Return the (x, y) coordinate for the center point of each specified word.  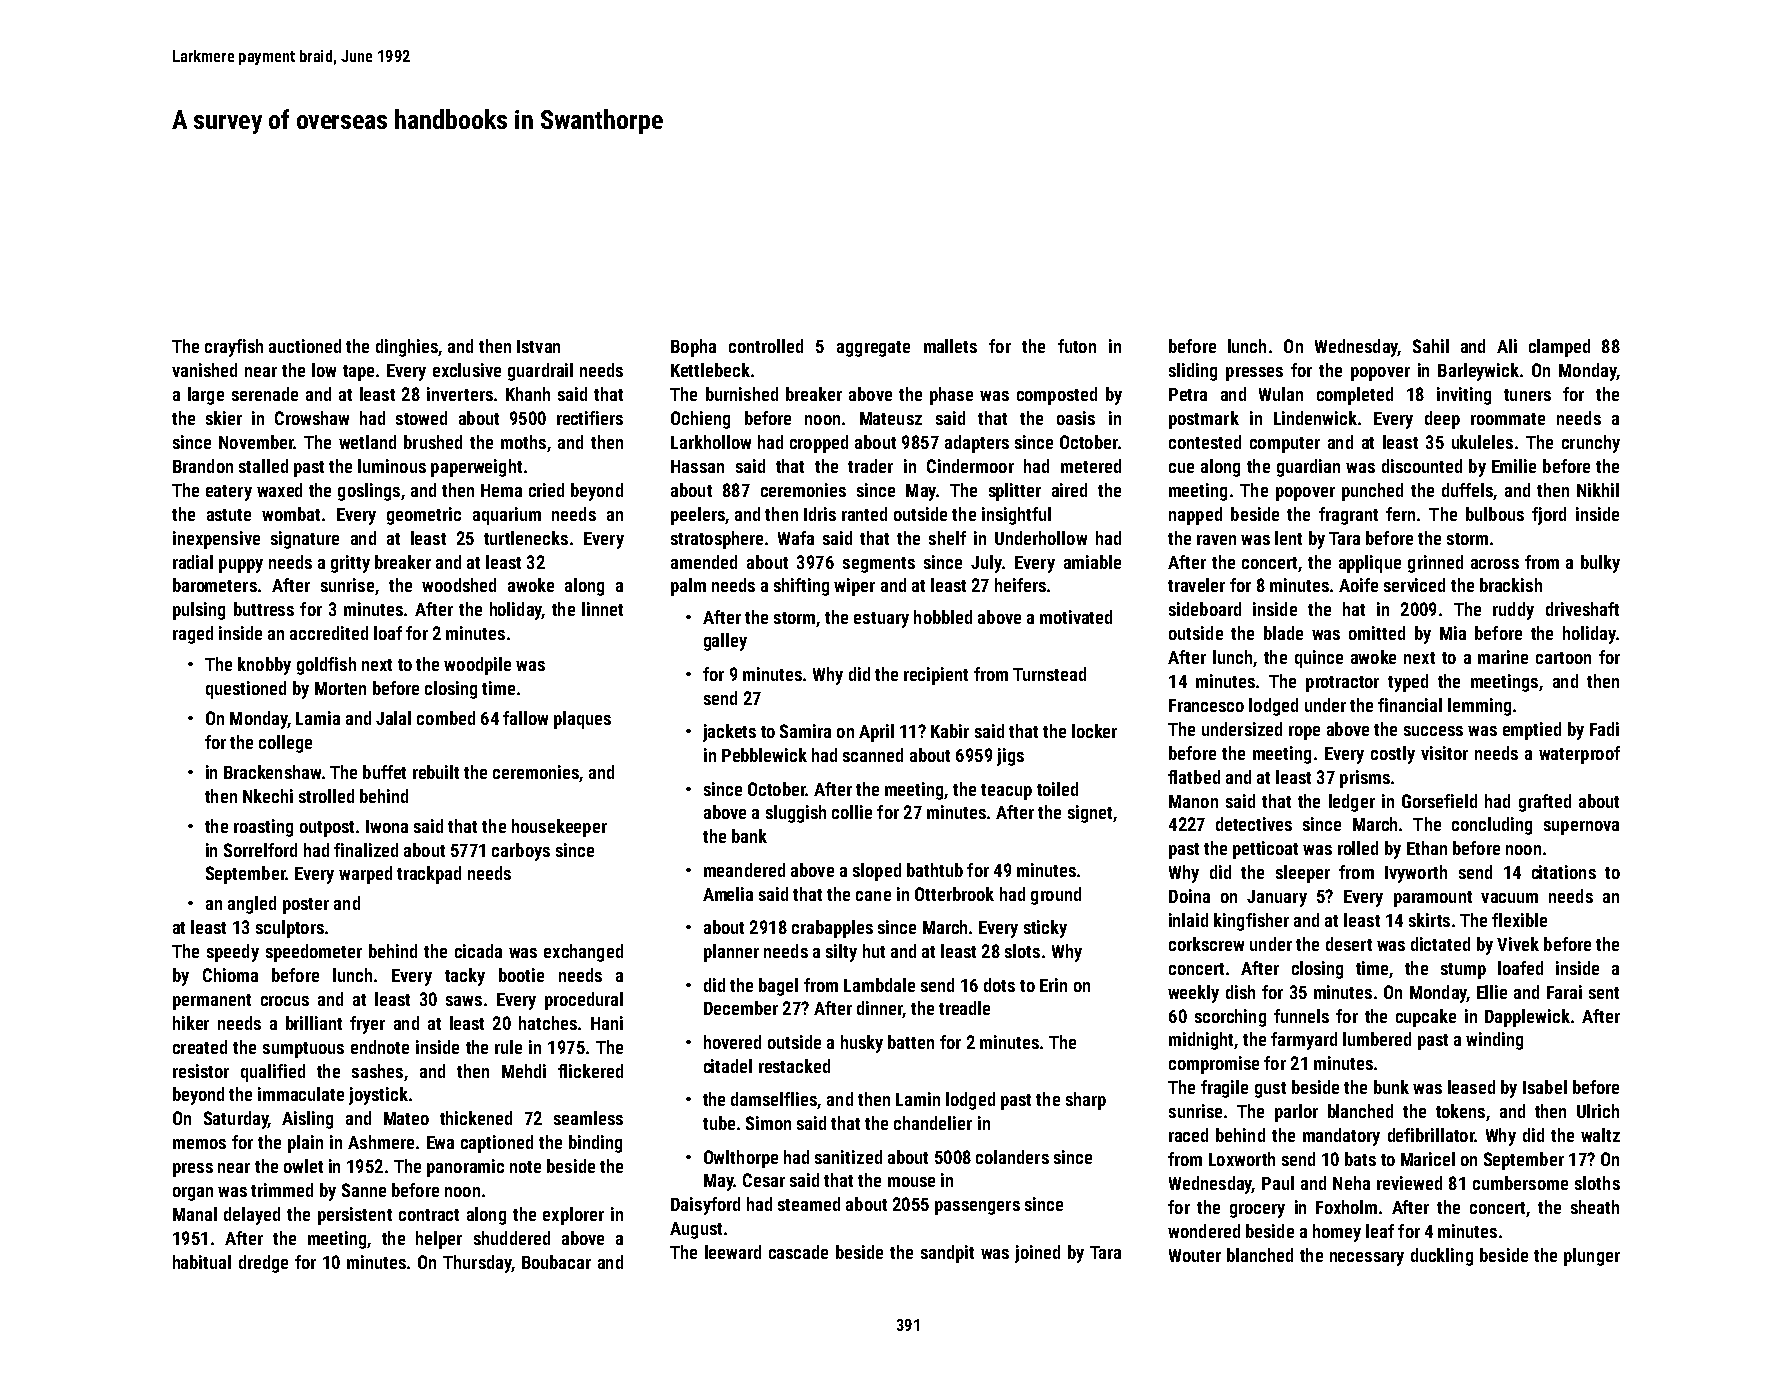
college (285, 744)
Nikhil (1598, 490)
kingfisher (1251, 922)
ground (1056, 896)
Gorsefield (1439, 801)
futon (1077, 346)
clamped (1559, 348)
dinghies (407, 348)
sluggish (796, 814)
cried (546, 490)
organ (193, 1194)
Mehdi (524, 1071)
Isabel (1545, 1087)
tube (719, 1123)
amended (704, 562)
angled (252, 905)
